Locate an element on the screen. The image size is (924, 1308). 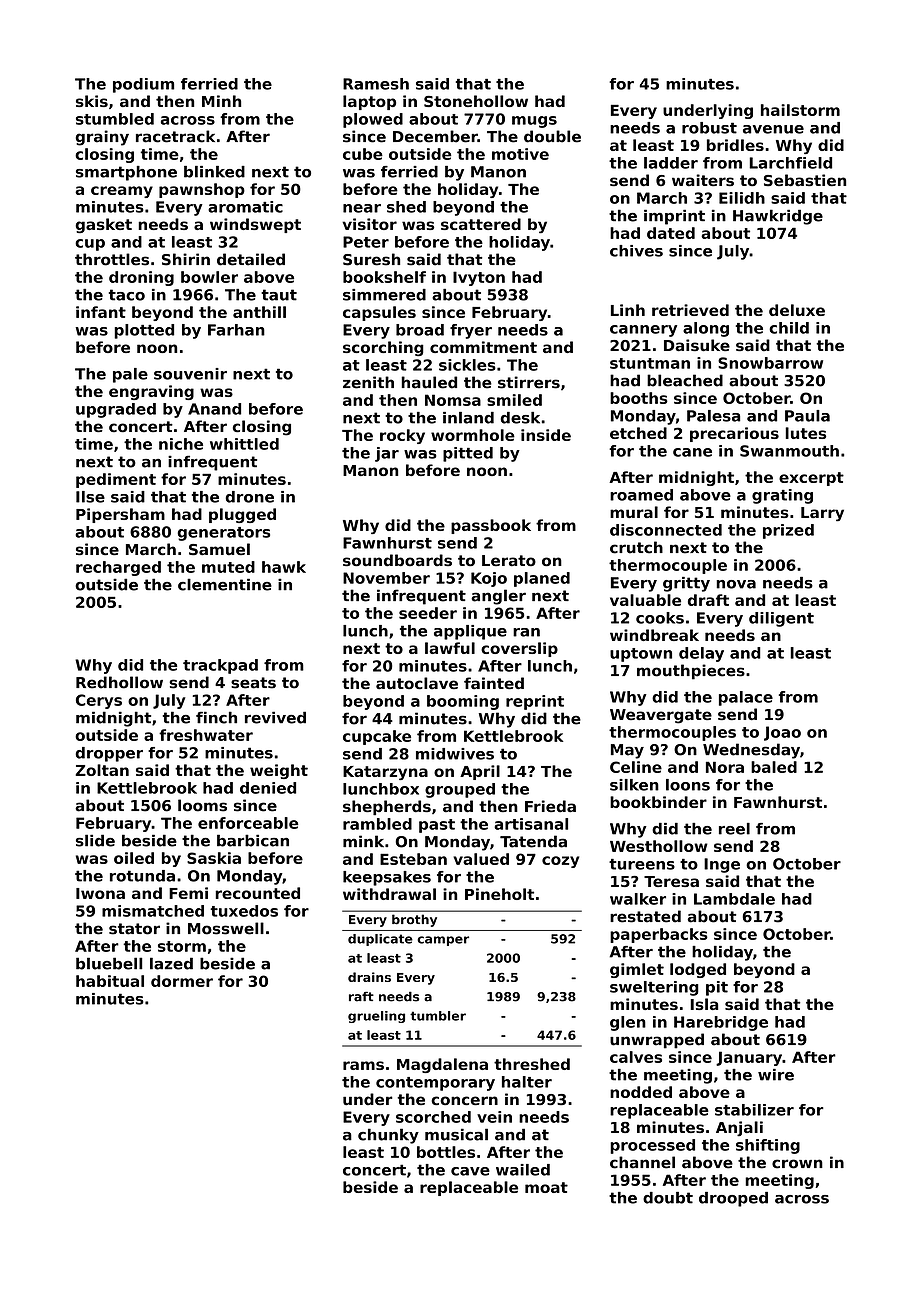
Ramesh is located at coordinates (376, 84).
